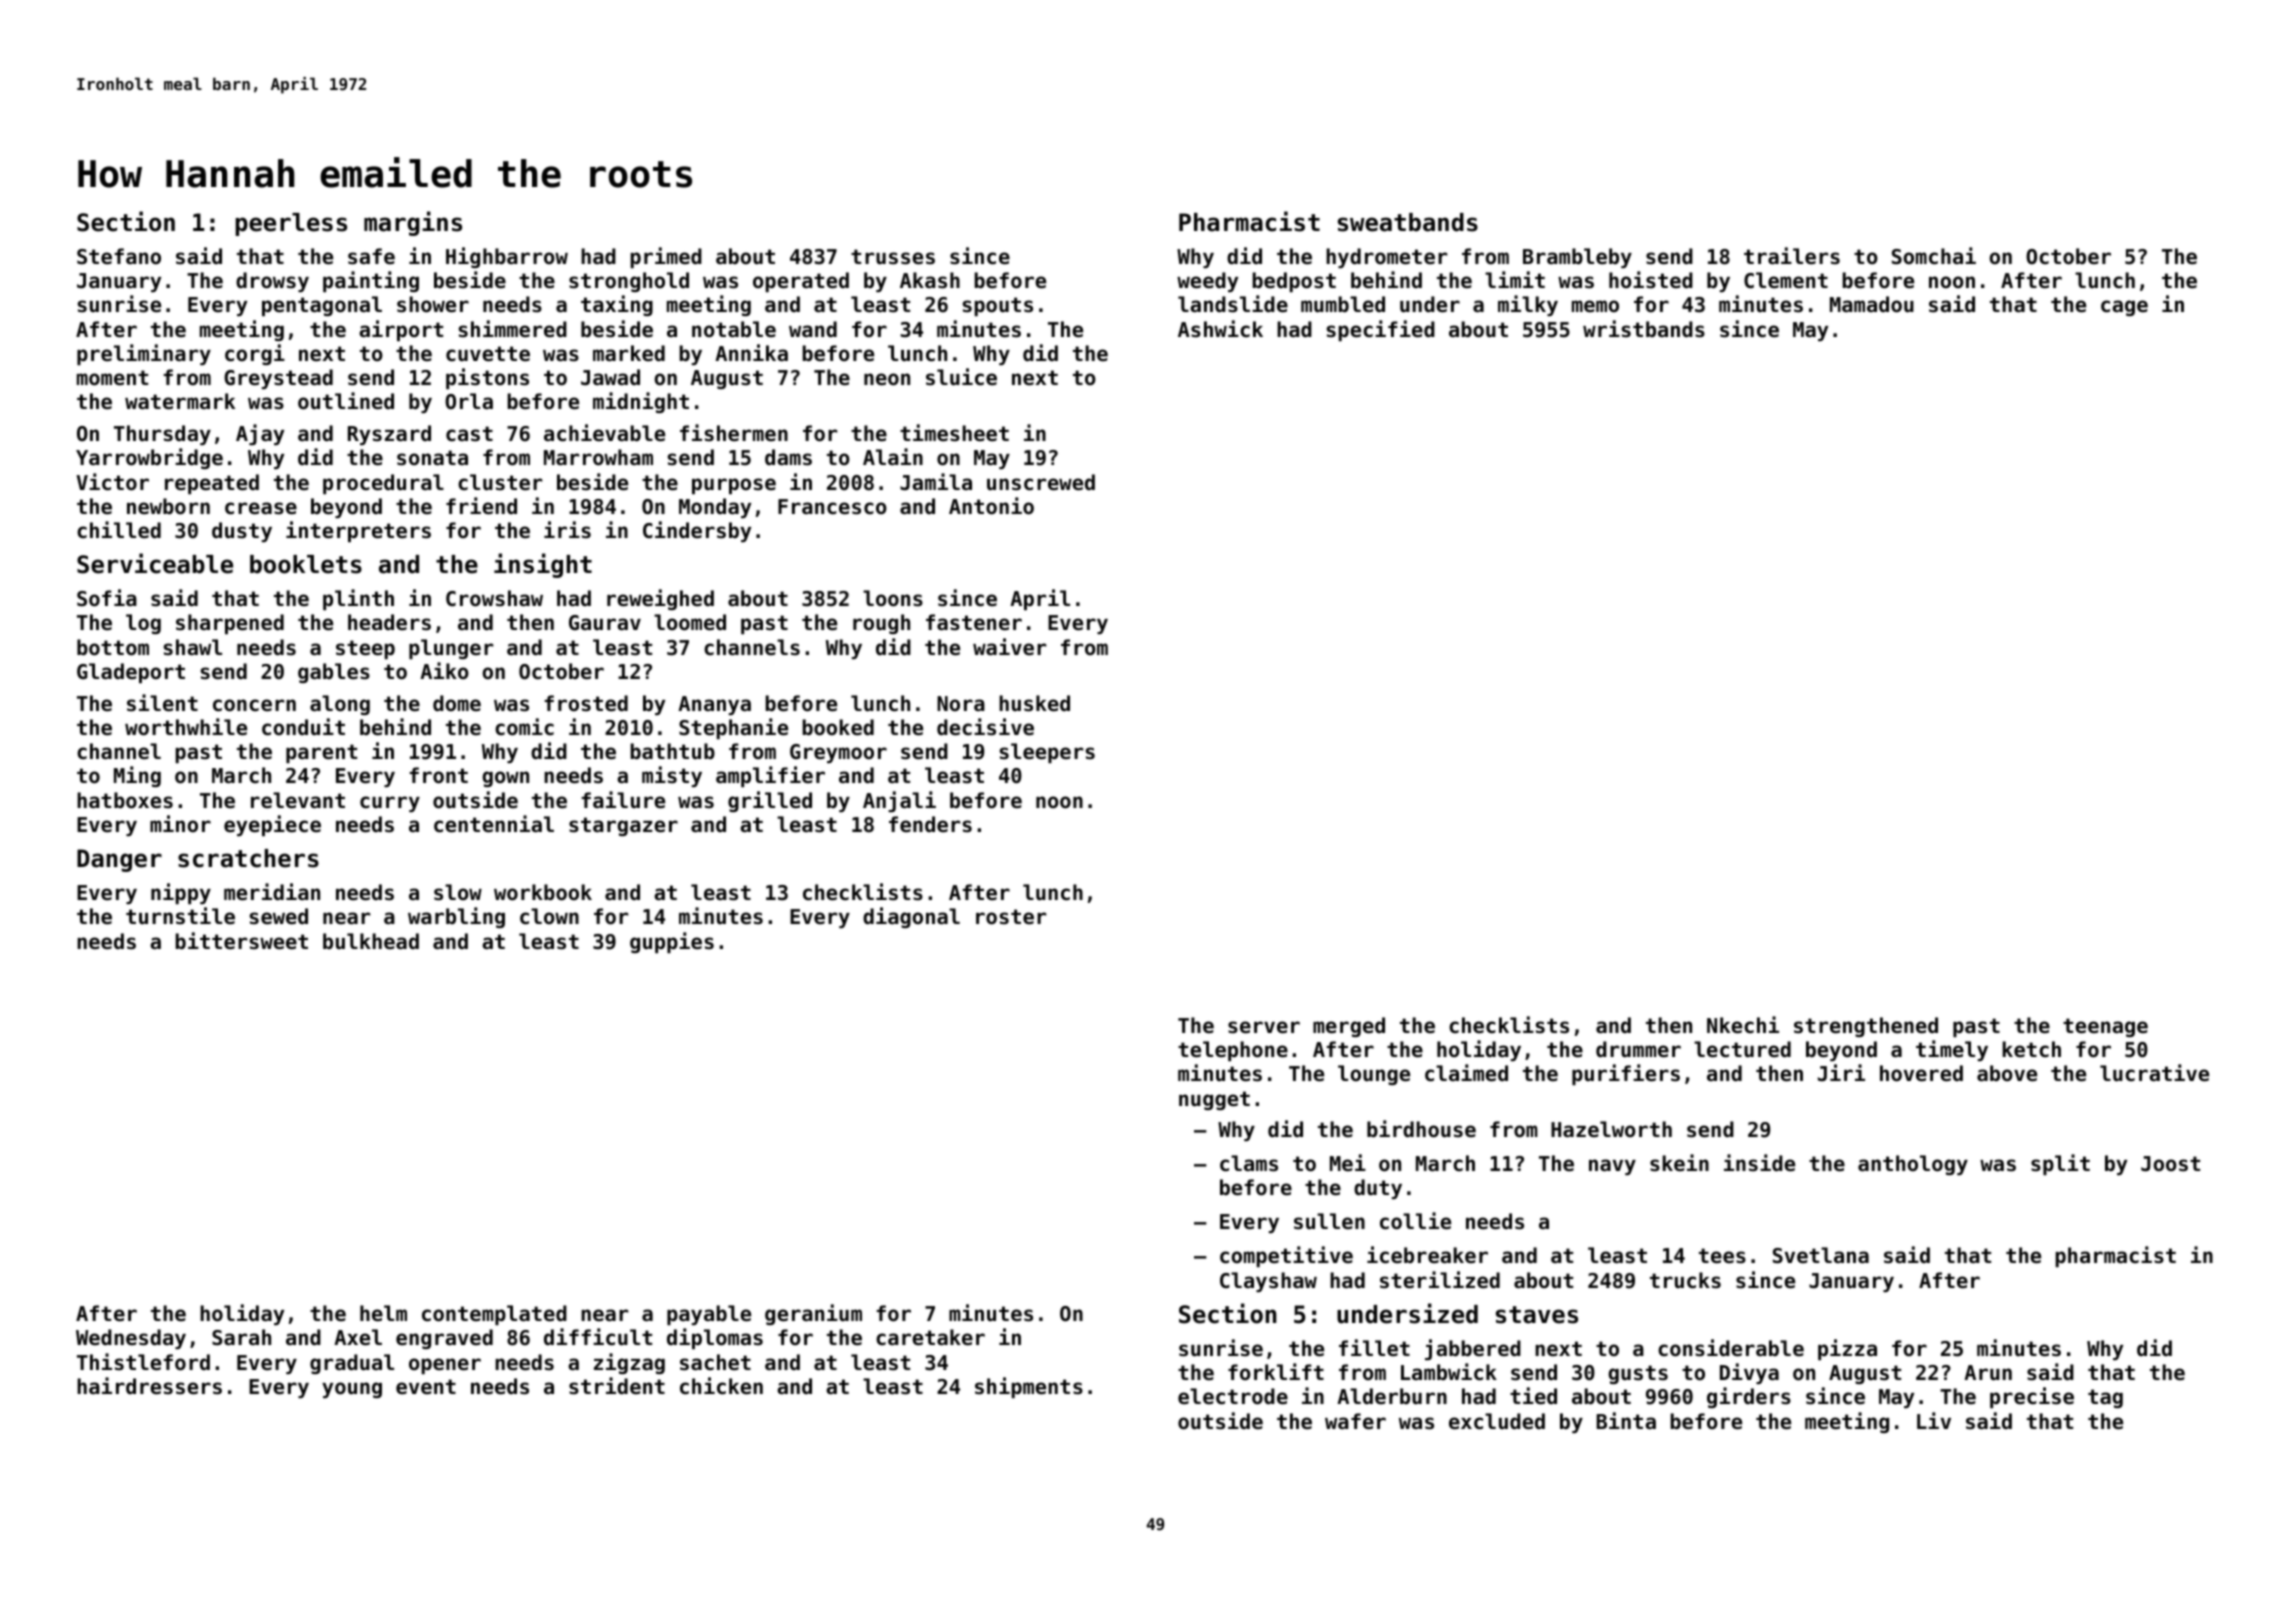 This image has width=2292, height=1620. Describe the element at coordinates (119, 256) in the image. I see `Stefano` at that location.
